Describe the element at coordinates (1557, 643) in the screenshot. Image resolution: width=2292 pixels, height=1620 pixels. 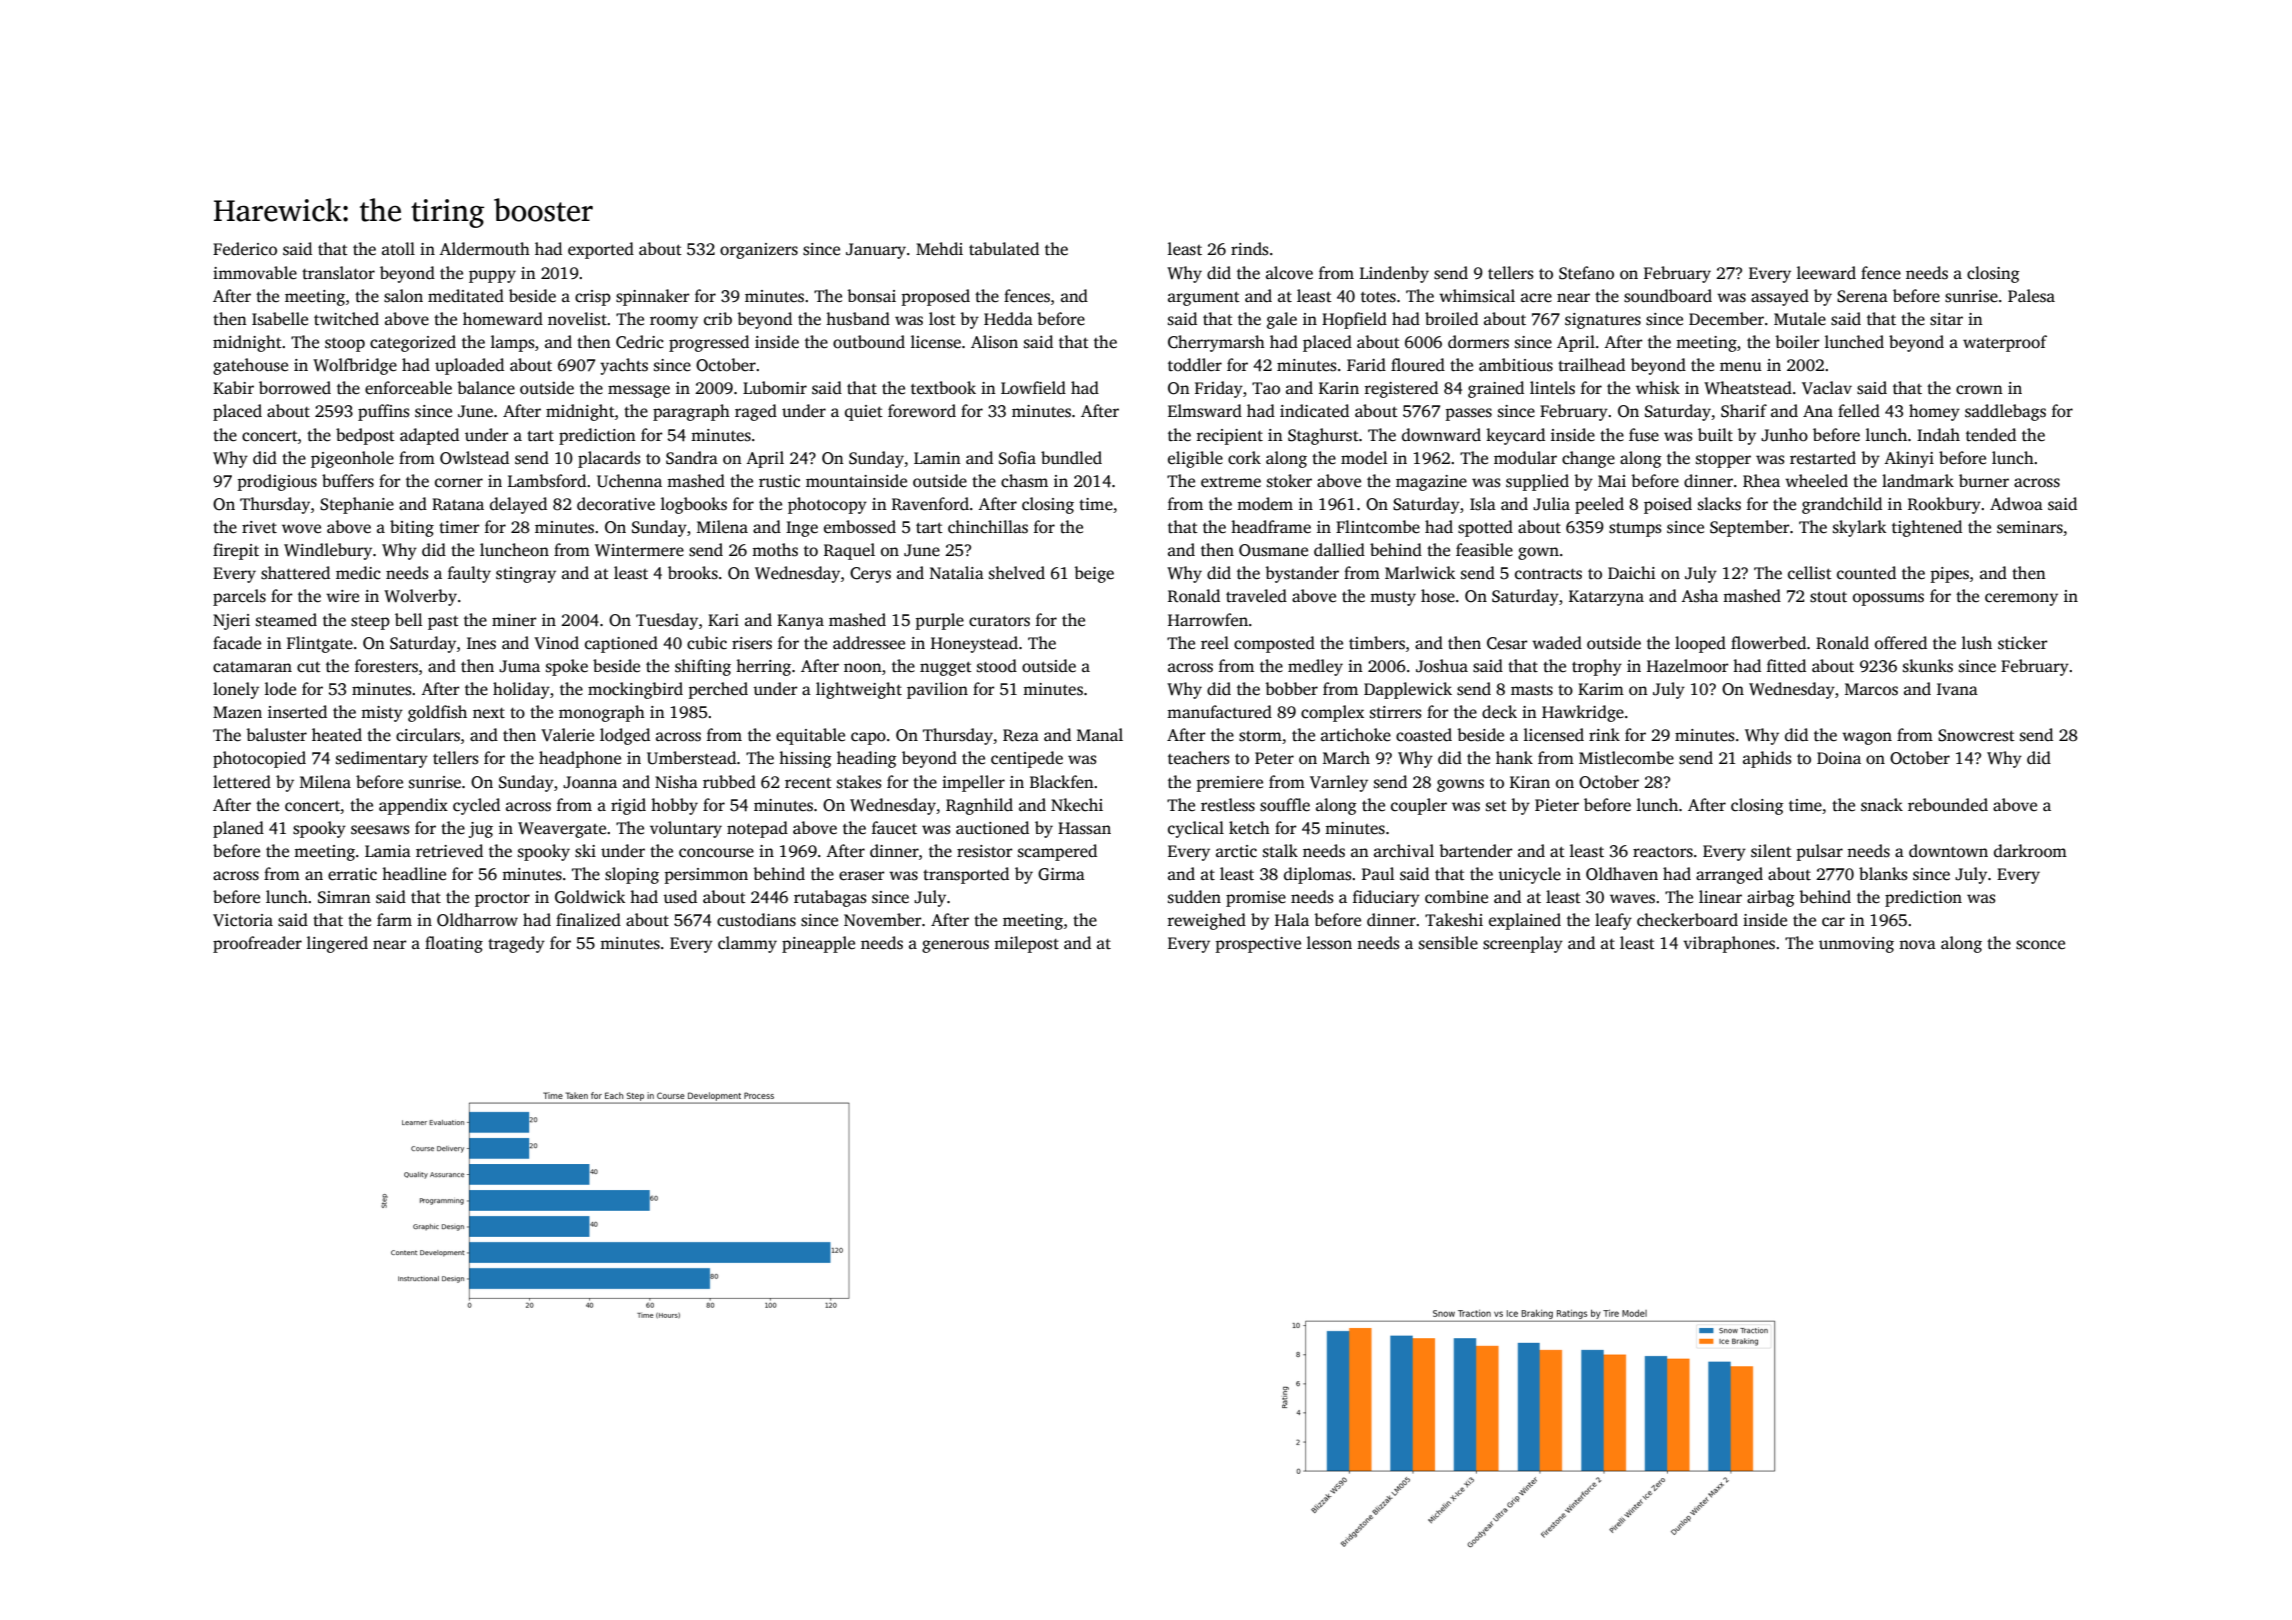
I see `waded` at that location.
